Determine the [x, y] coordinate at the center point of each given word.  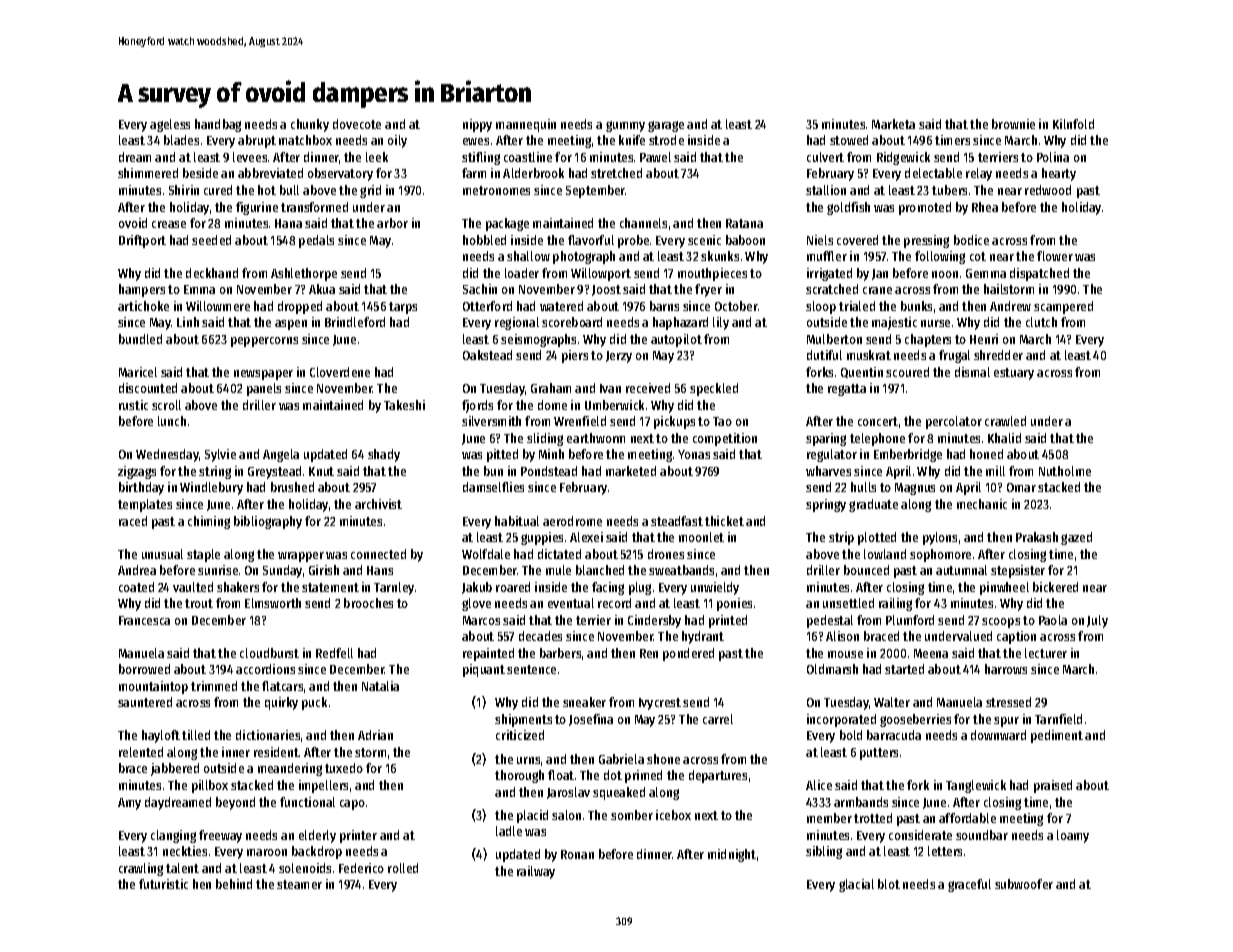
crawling [141, 869]
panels [264, 389]
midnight [732, 855]
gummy [625, 126]
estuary [1014, 374]
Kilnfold [1073, 124]
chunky [310, 125]
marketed [631, 471]
